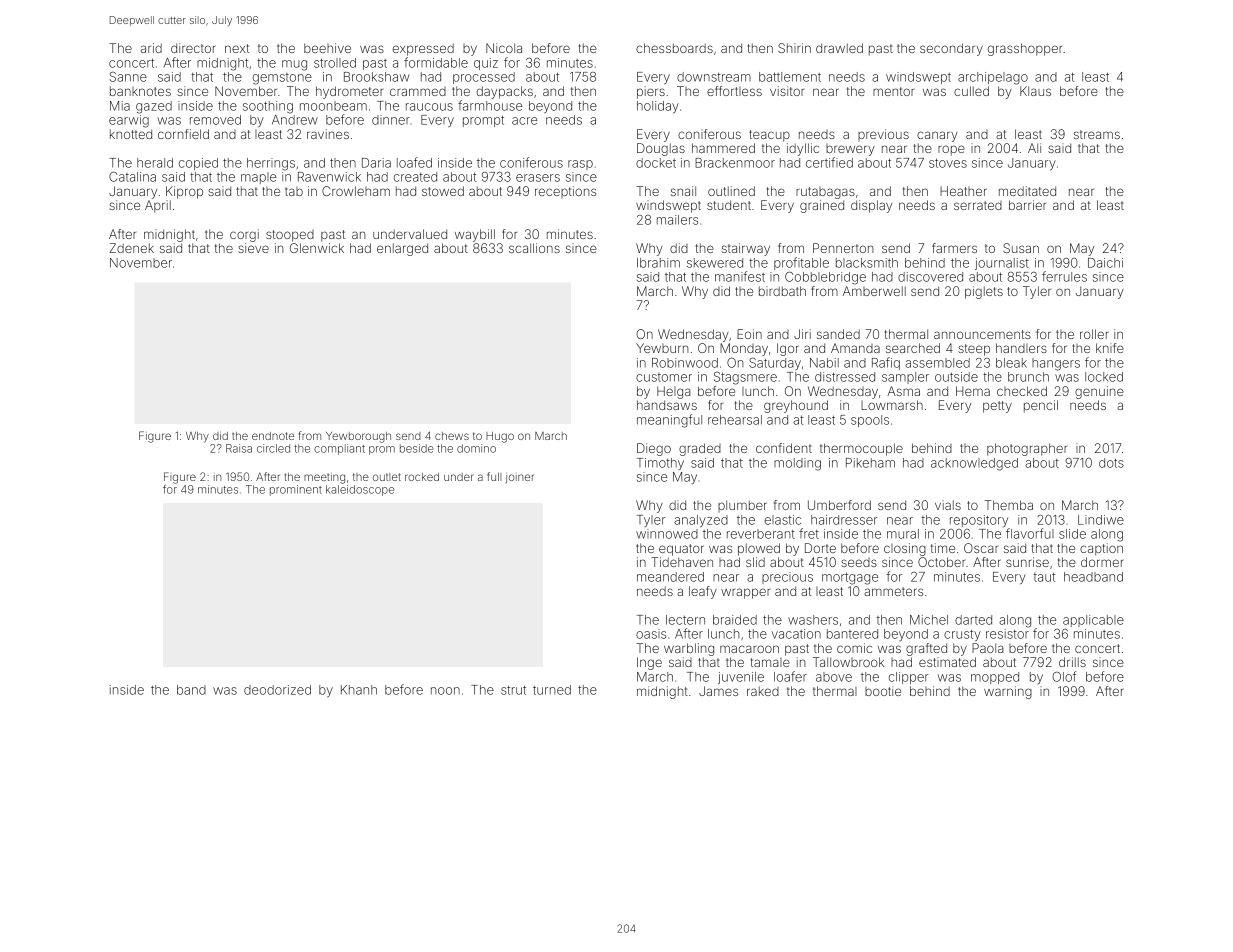  What do you see at coordinates (524, 121) in the screenshot?
I see `acre` at bounding box center [524, 121].
